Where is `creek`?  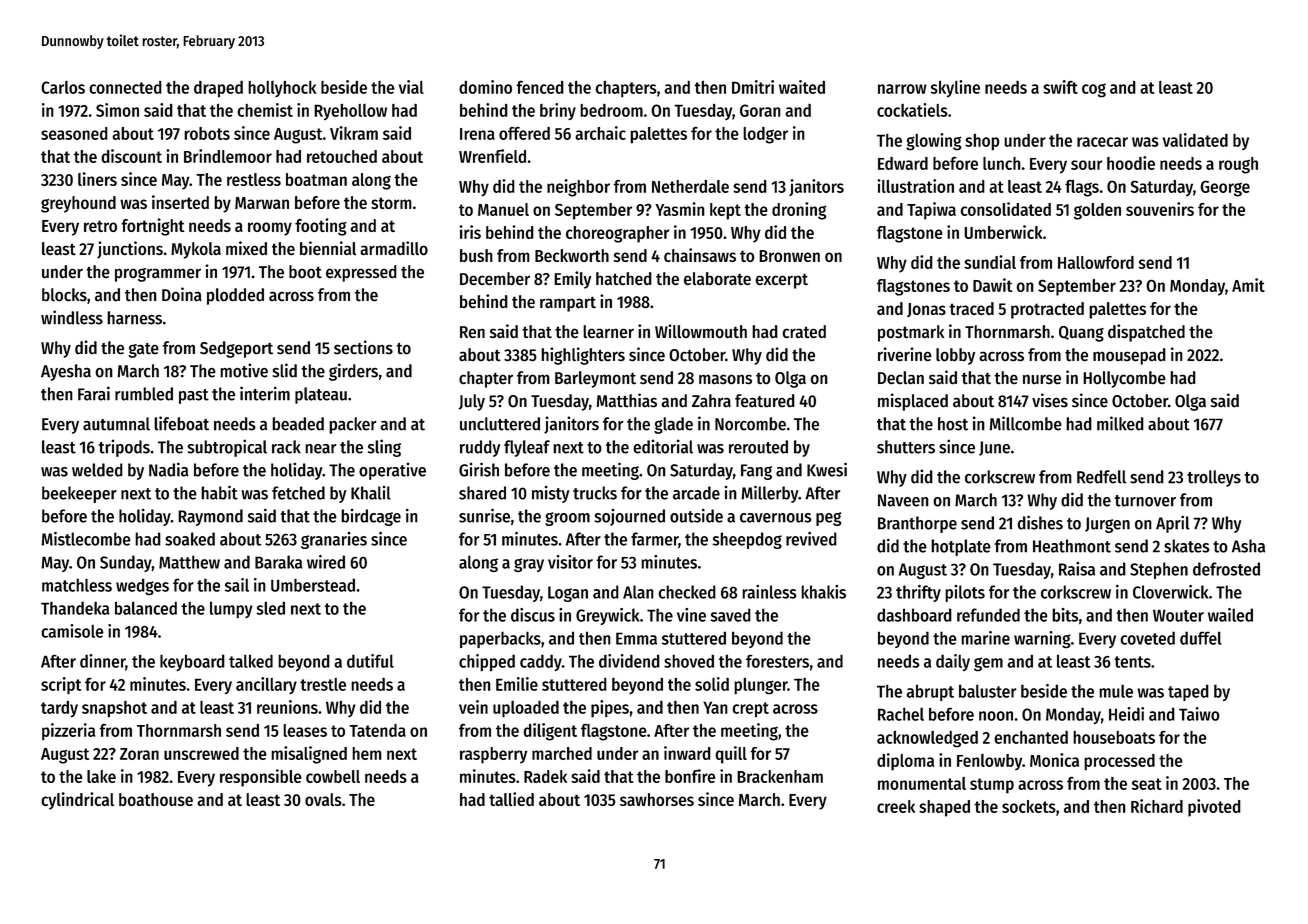
creek is located at coordinates (896, 806).
